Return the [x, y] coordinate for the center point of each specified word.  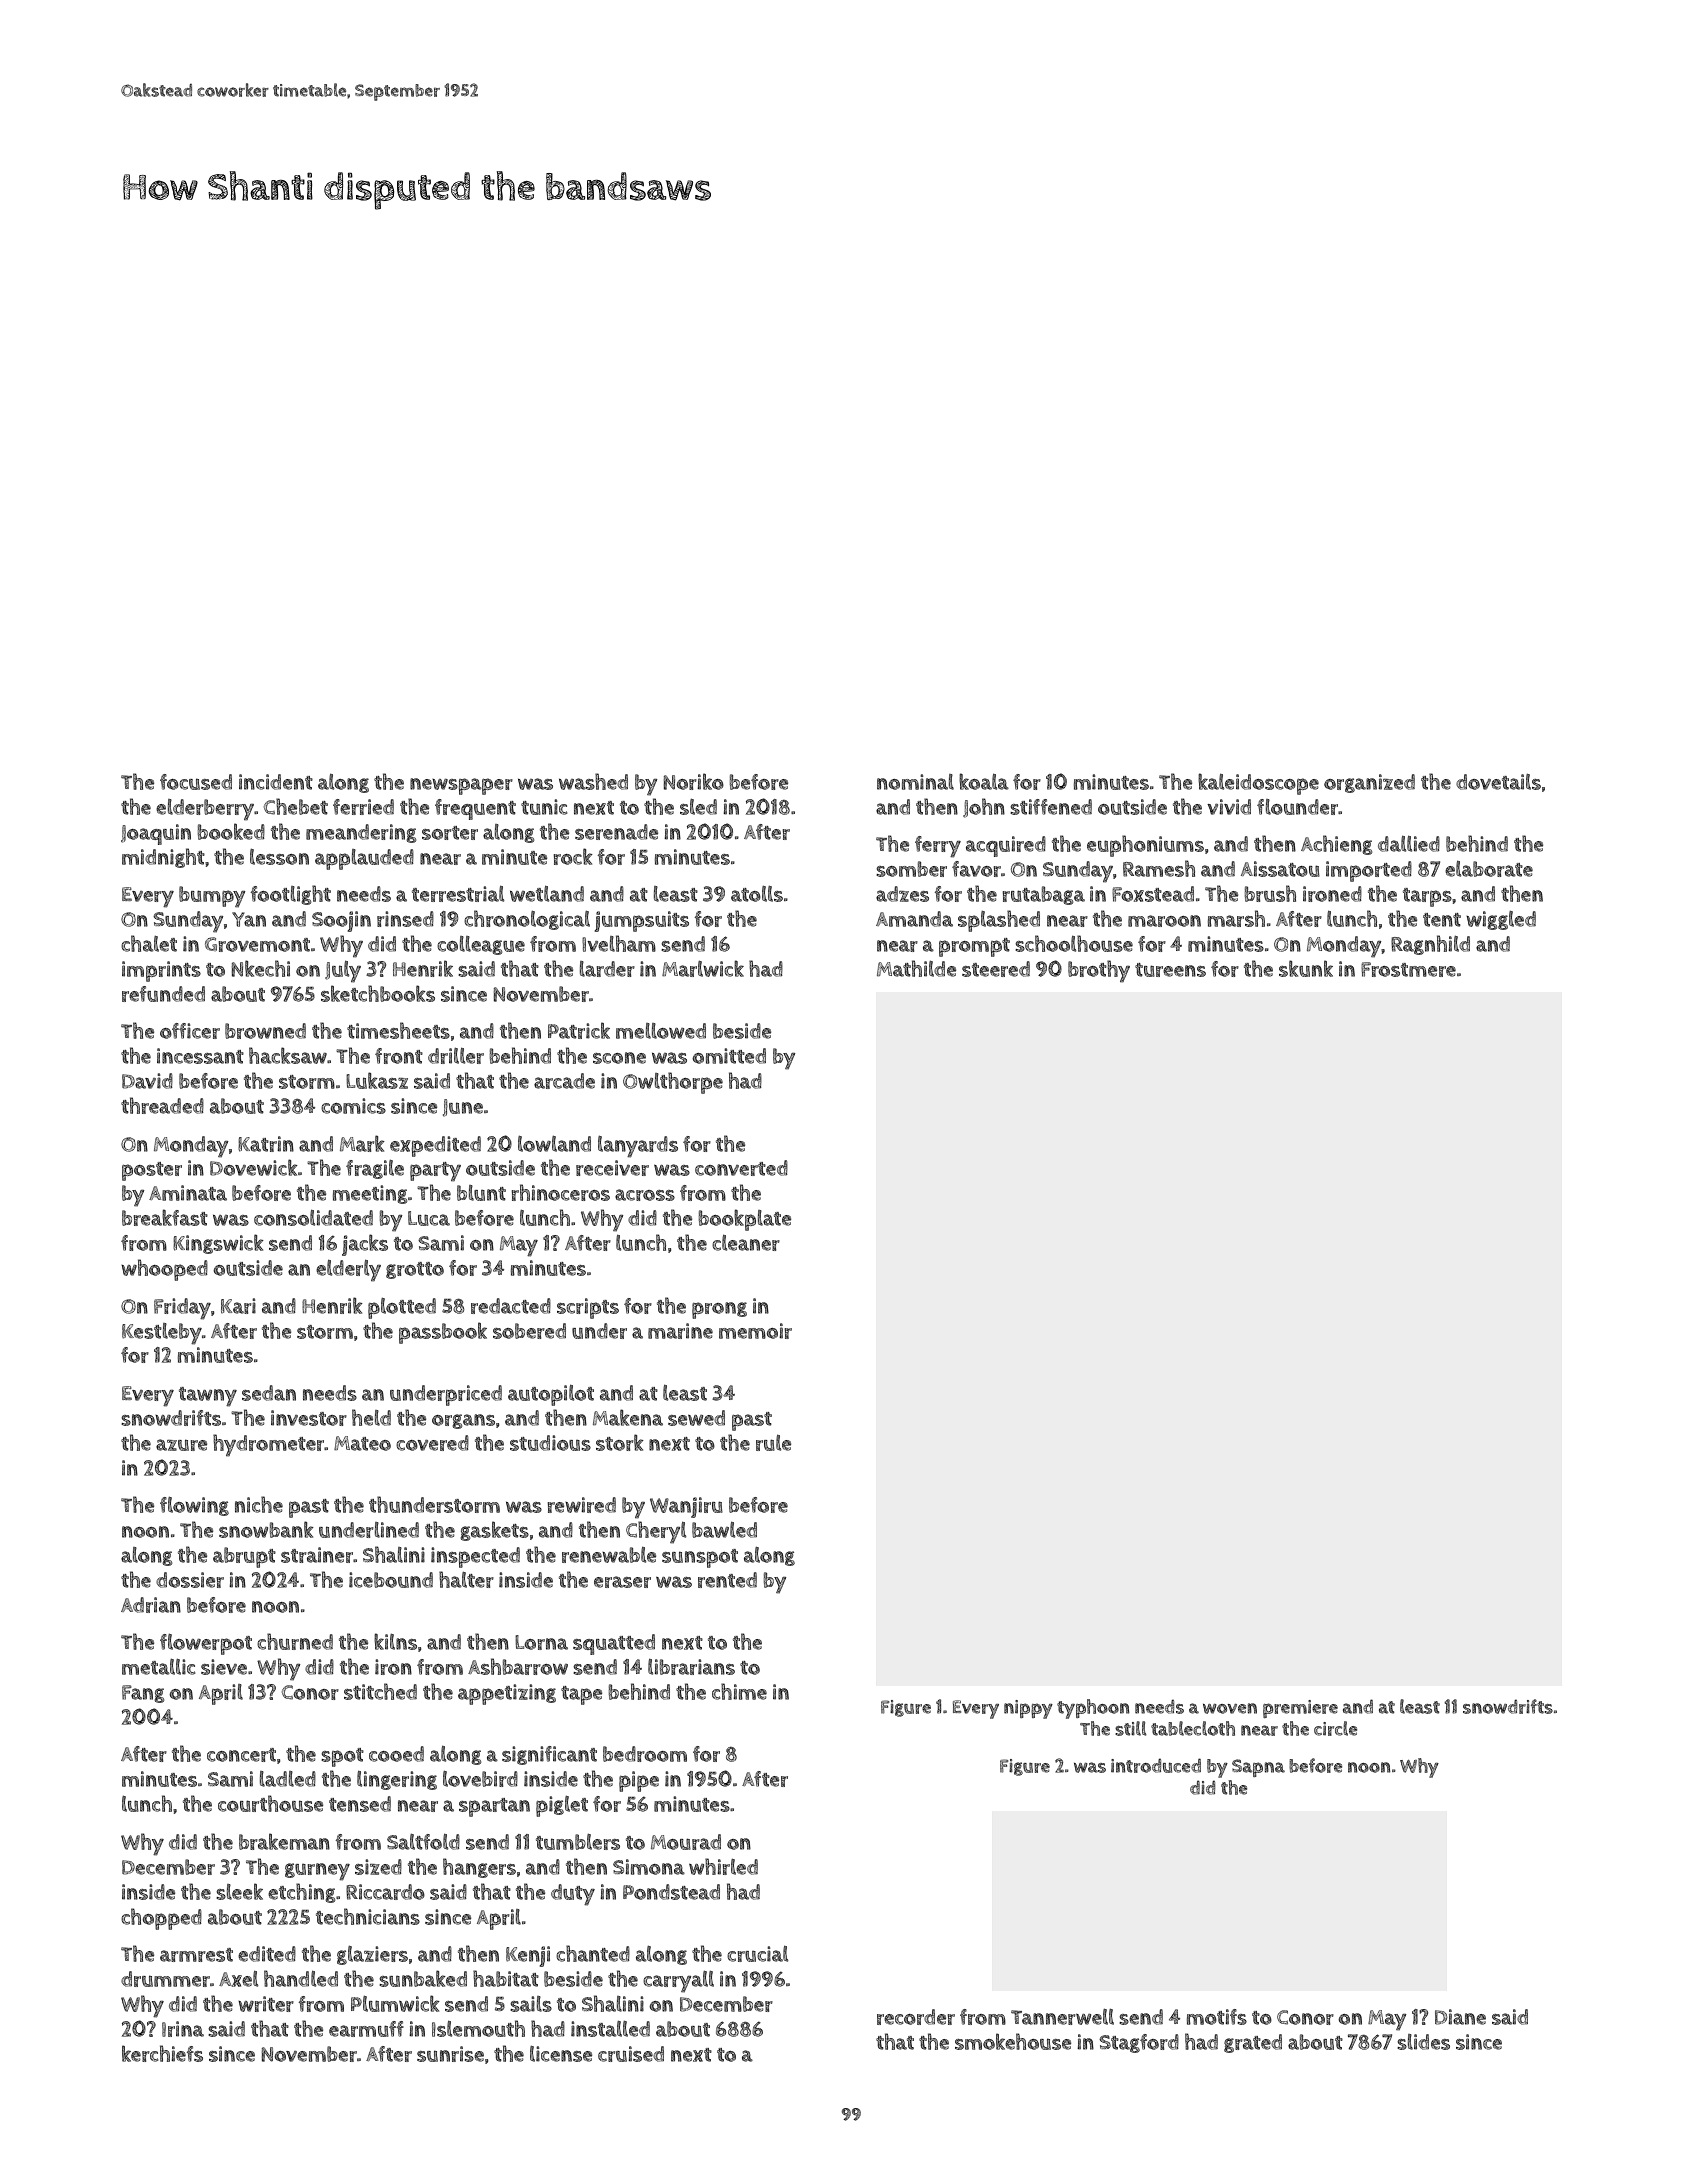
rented [727, 1580]
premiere [1300, 1709]
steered [996, 969]
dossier [190, 1580]
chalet [149, 943]
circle [1335, 1728]
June [463, 1108]
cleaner [746, 1243]
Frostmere [1408, 969]
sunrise [450, 2054]
